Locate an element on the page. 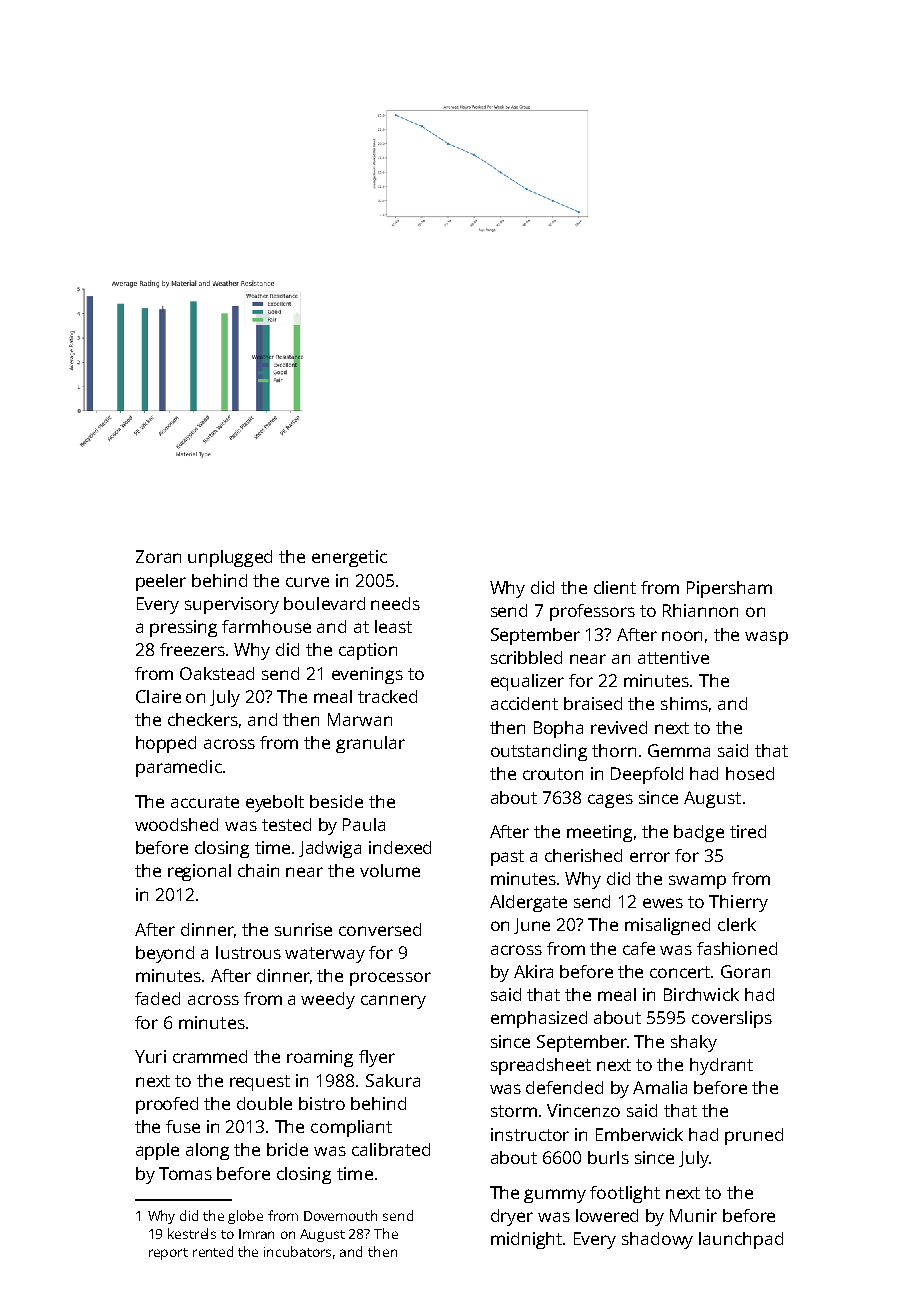 This document has width=924, height=1311. pruned is located at coordinates (754, 1136).
